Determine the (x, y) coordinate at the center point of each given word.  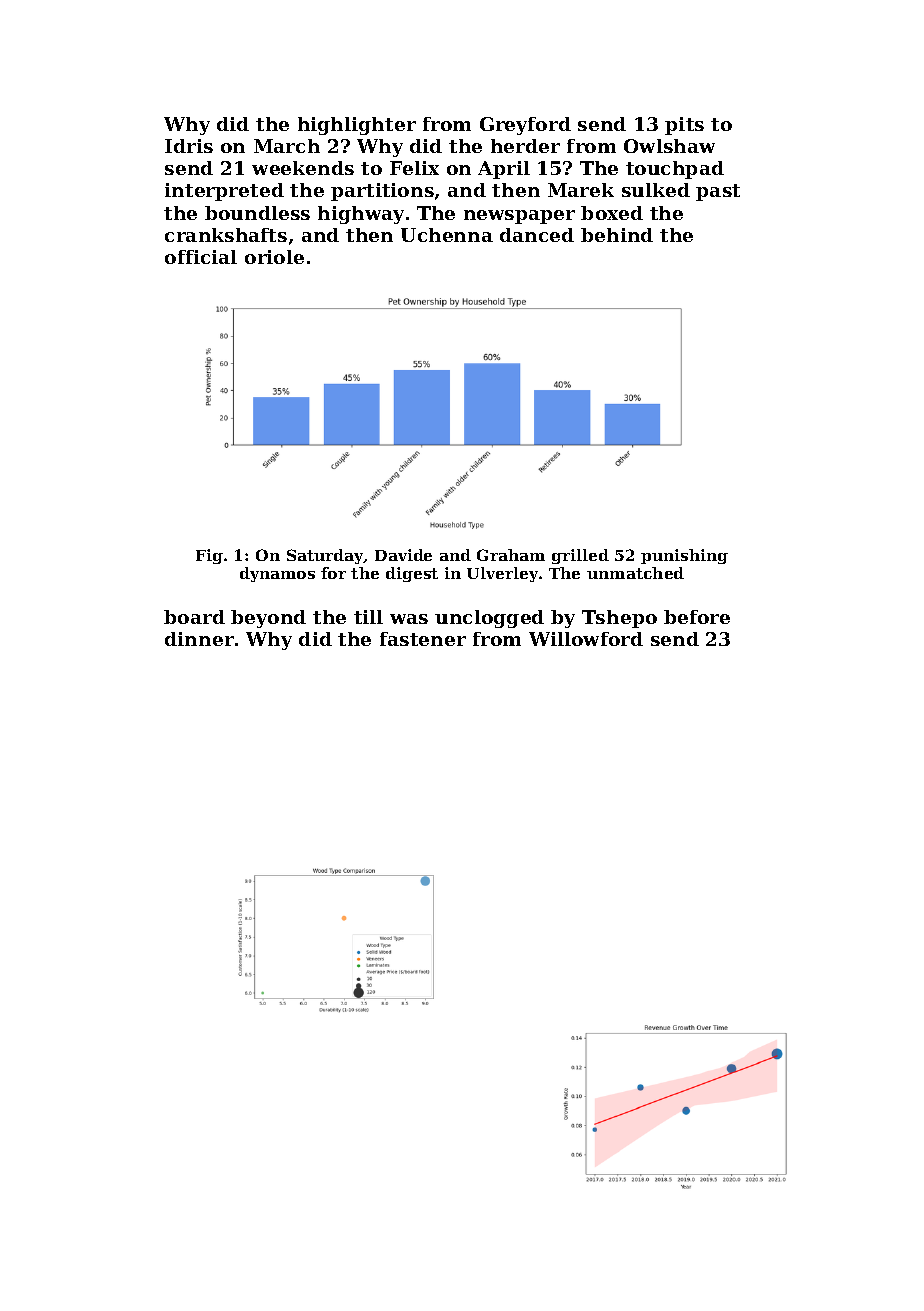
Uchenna (447, 235)
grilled (580, 556)
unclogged (489, 619)
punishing (684, 556)
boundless (257, 213)
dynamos (277, 574)
